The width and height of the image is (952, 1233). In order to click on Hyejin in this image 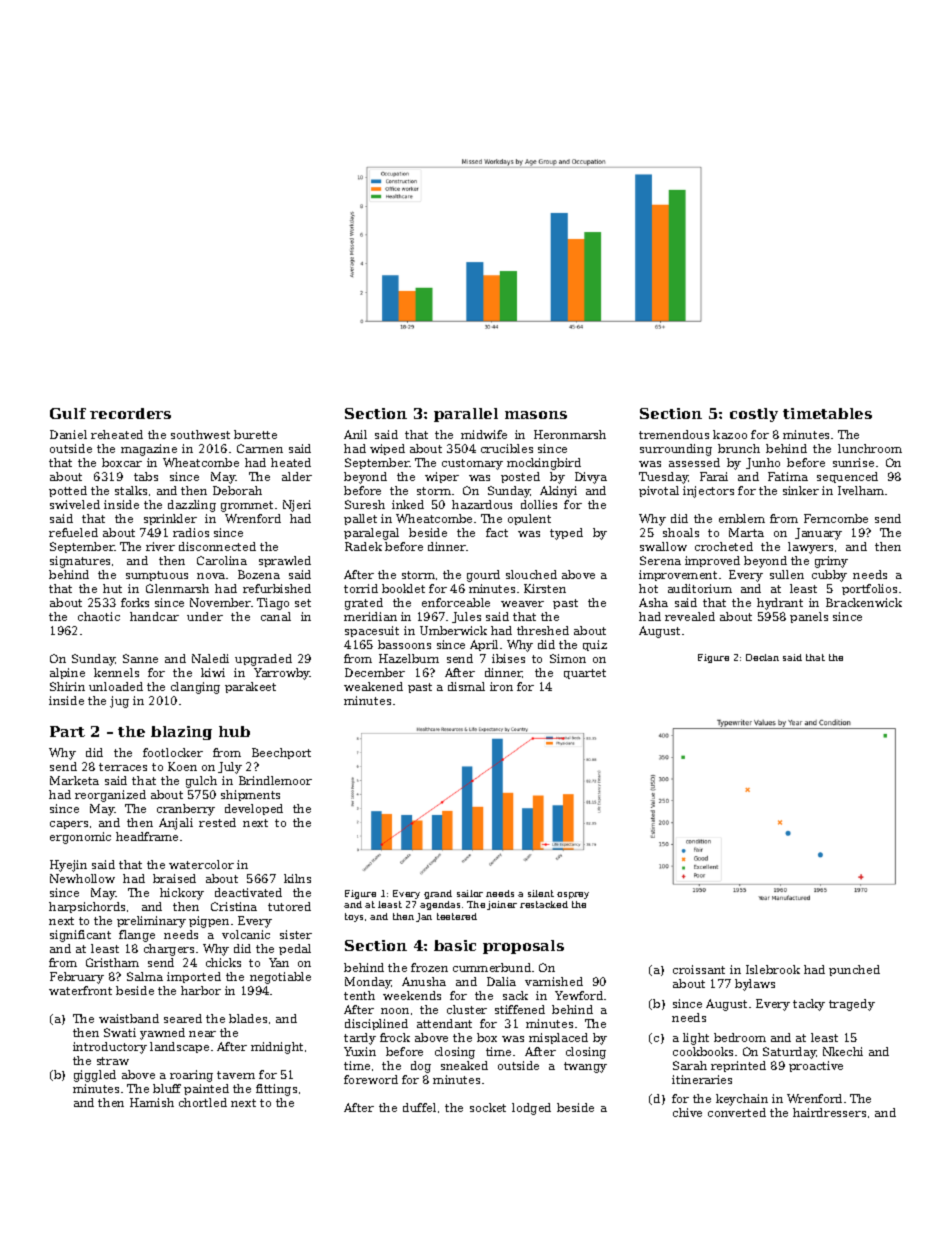, I will do `click(68, 866)`.
